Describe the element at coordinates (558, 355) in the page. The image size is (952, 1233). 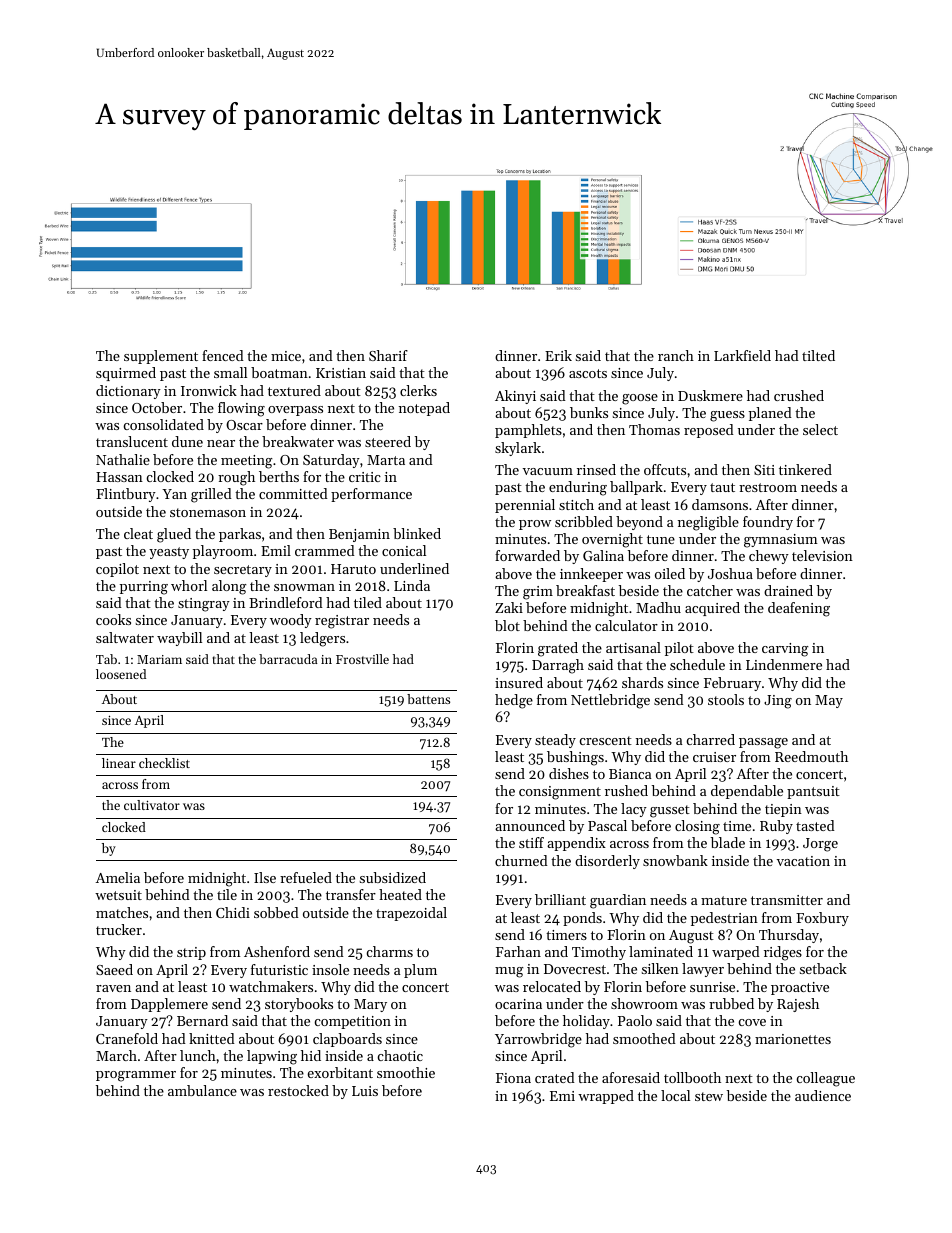
I see `Erik` at that location.
